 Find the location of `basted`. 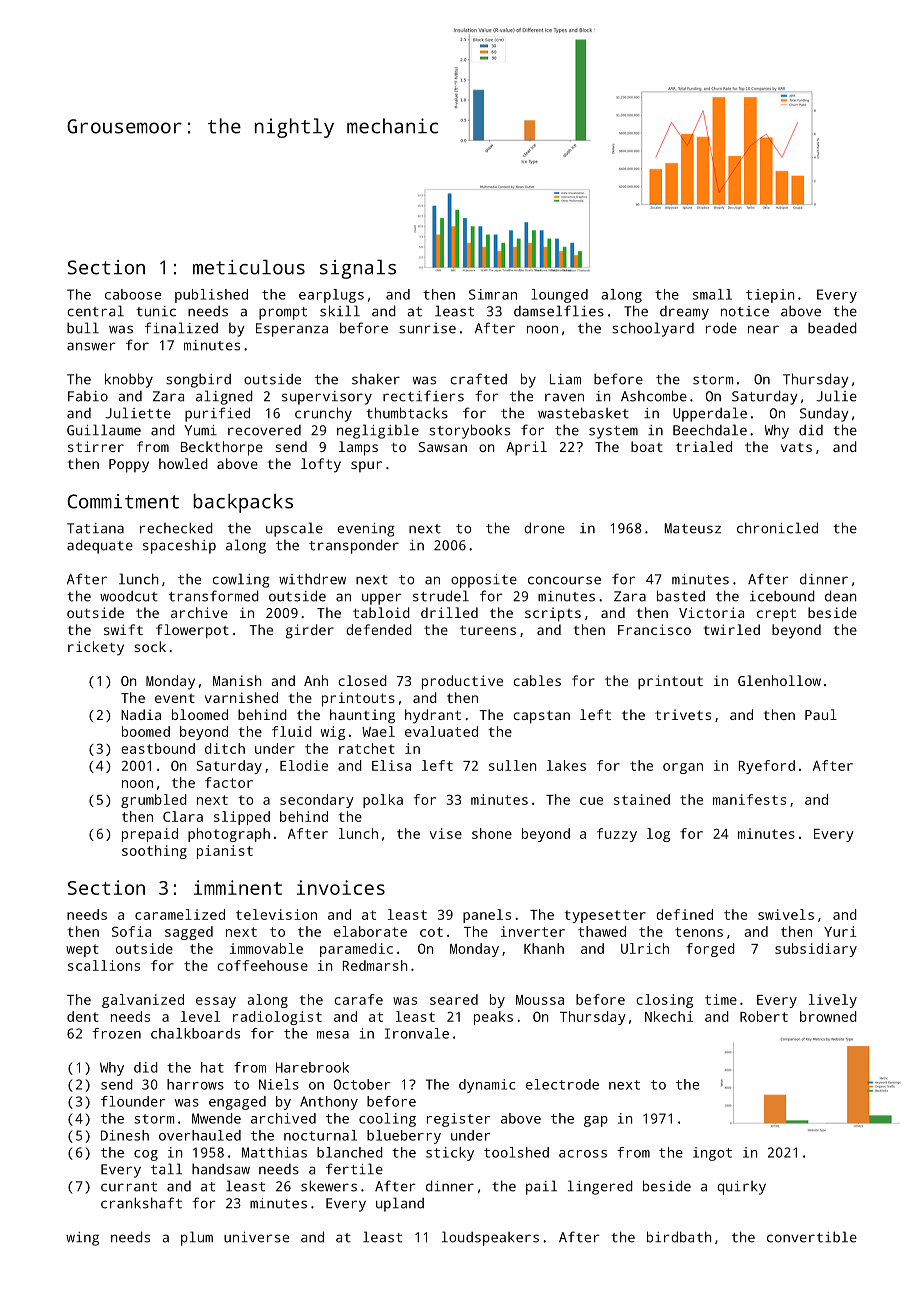

basted is located at coordinates (681, 596).
